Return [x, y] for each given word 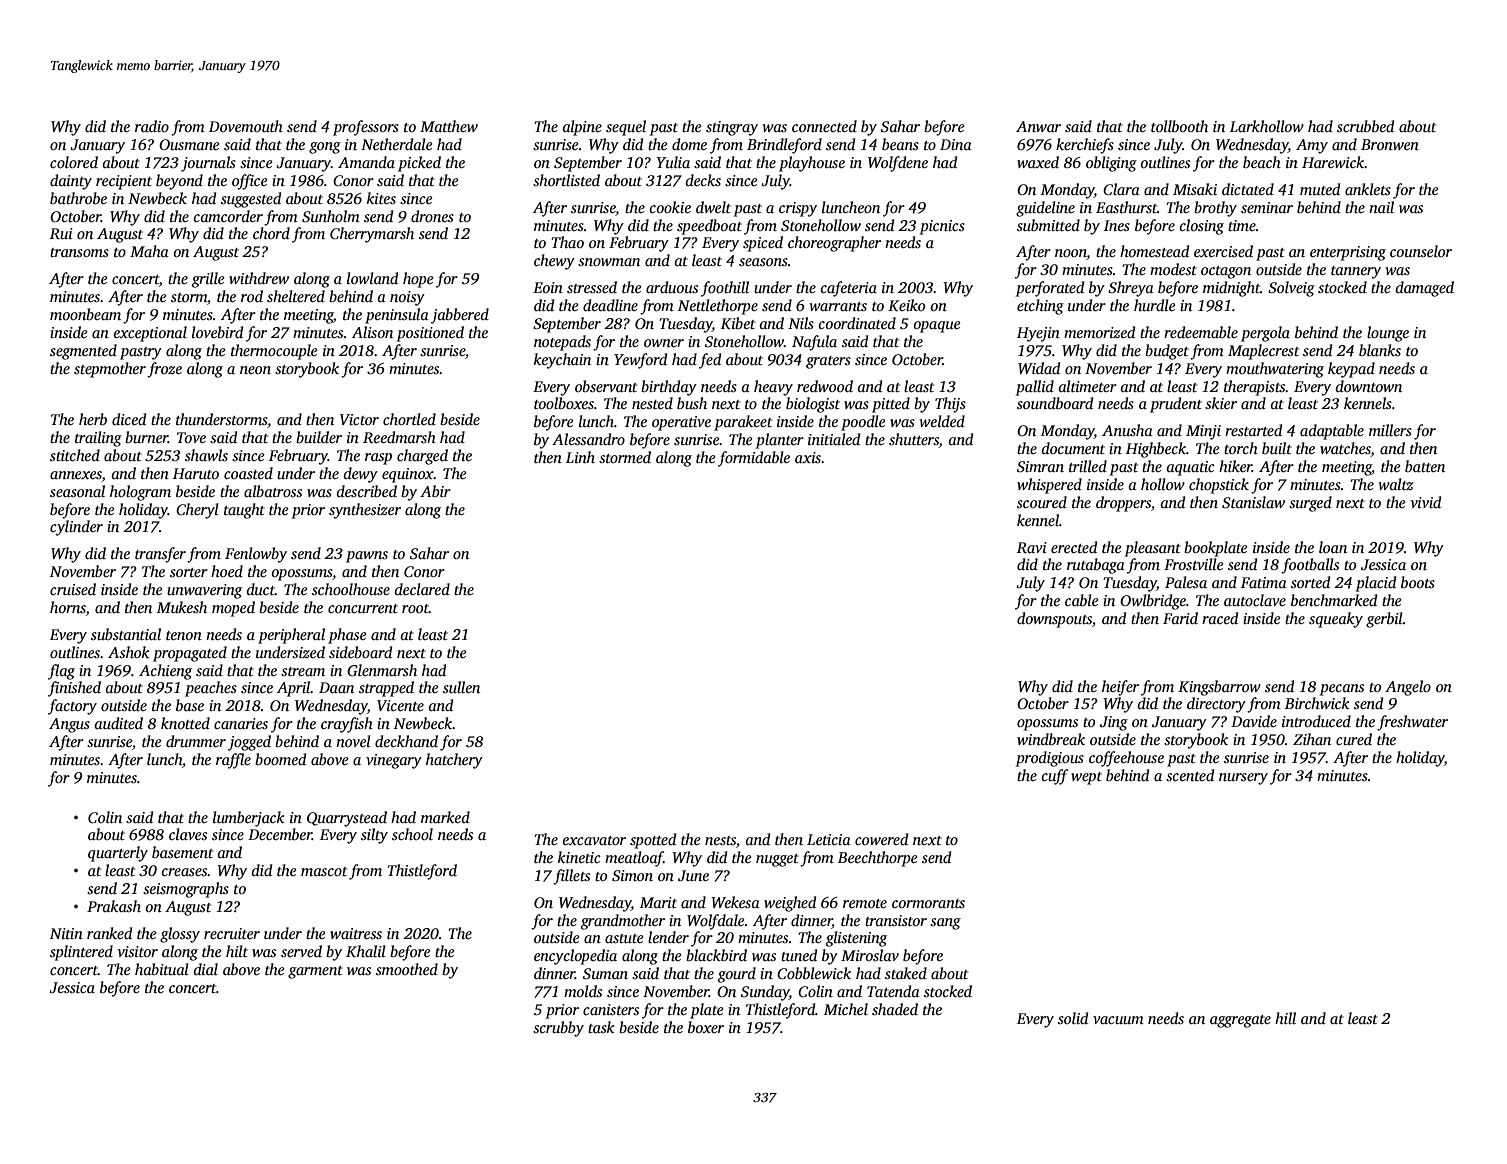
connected [824, 126]
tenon [184, 635]
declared [422, 589]
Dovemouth [246, 126]
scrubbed [1365, 126]
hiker [1235, 466]
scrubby [558, 1029]
